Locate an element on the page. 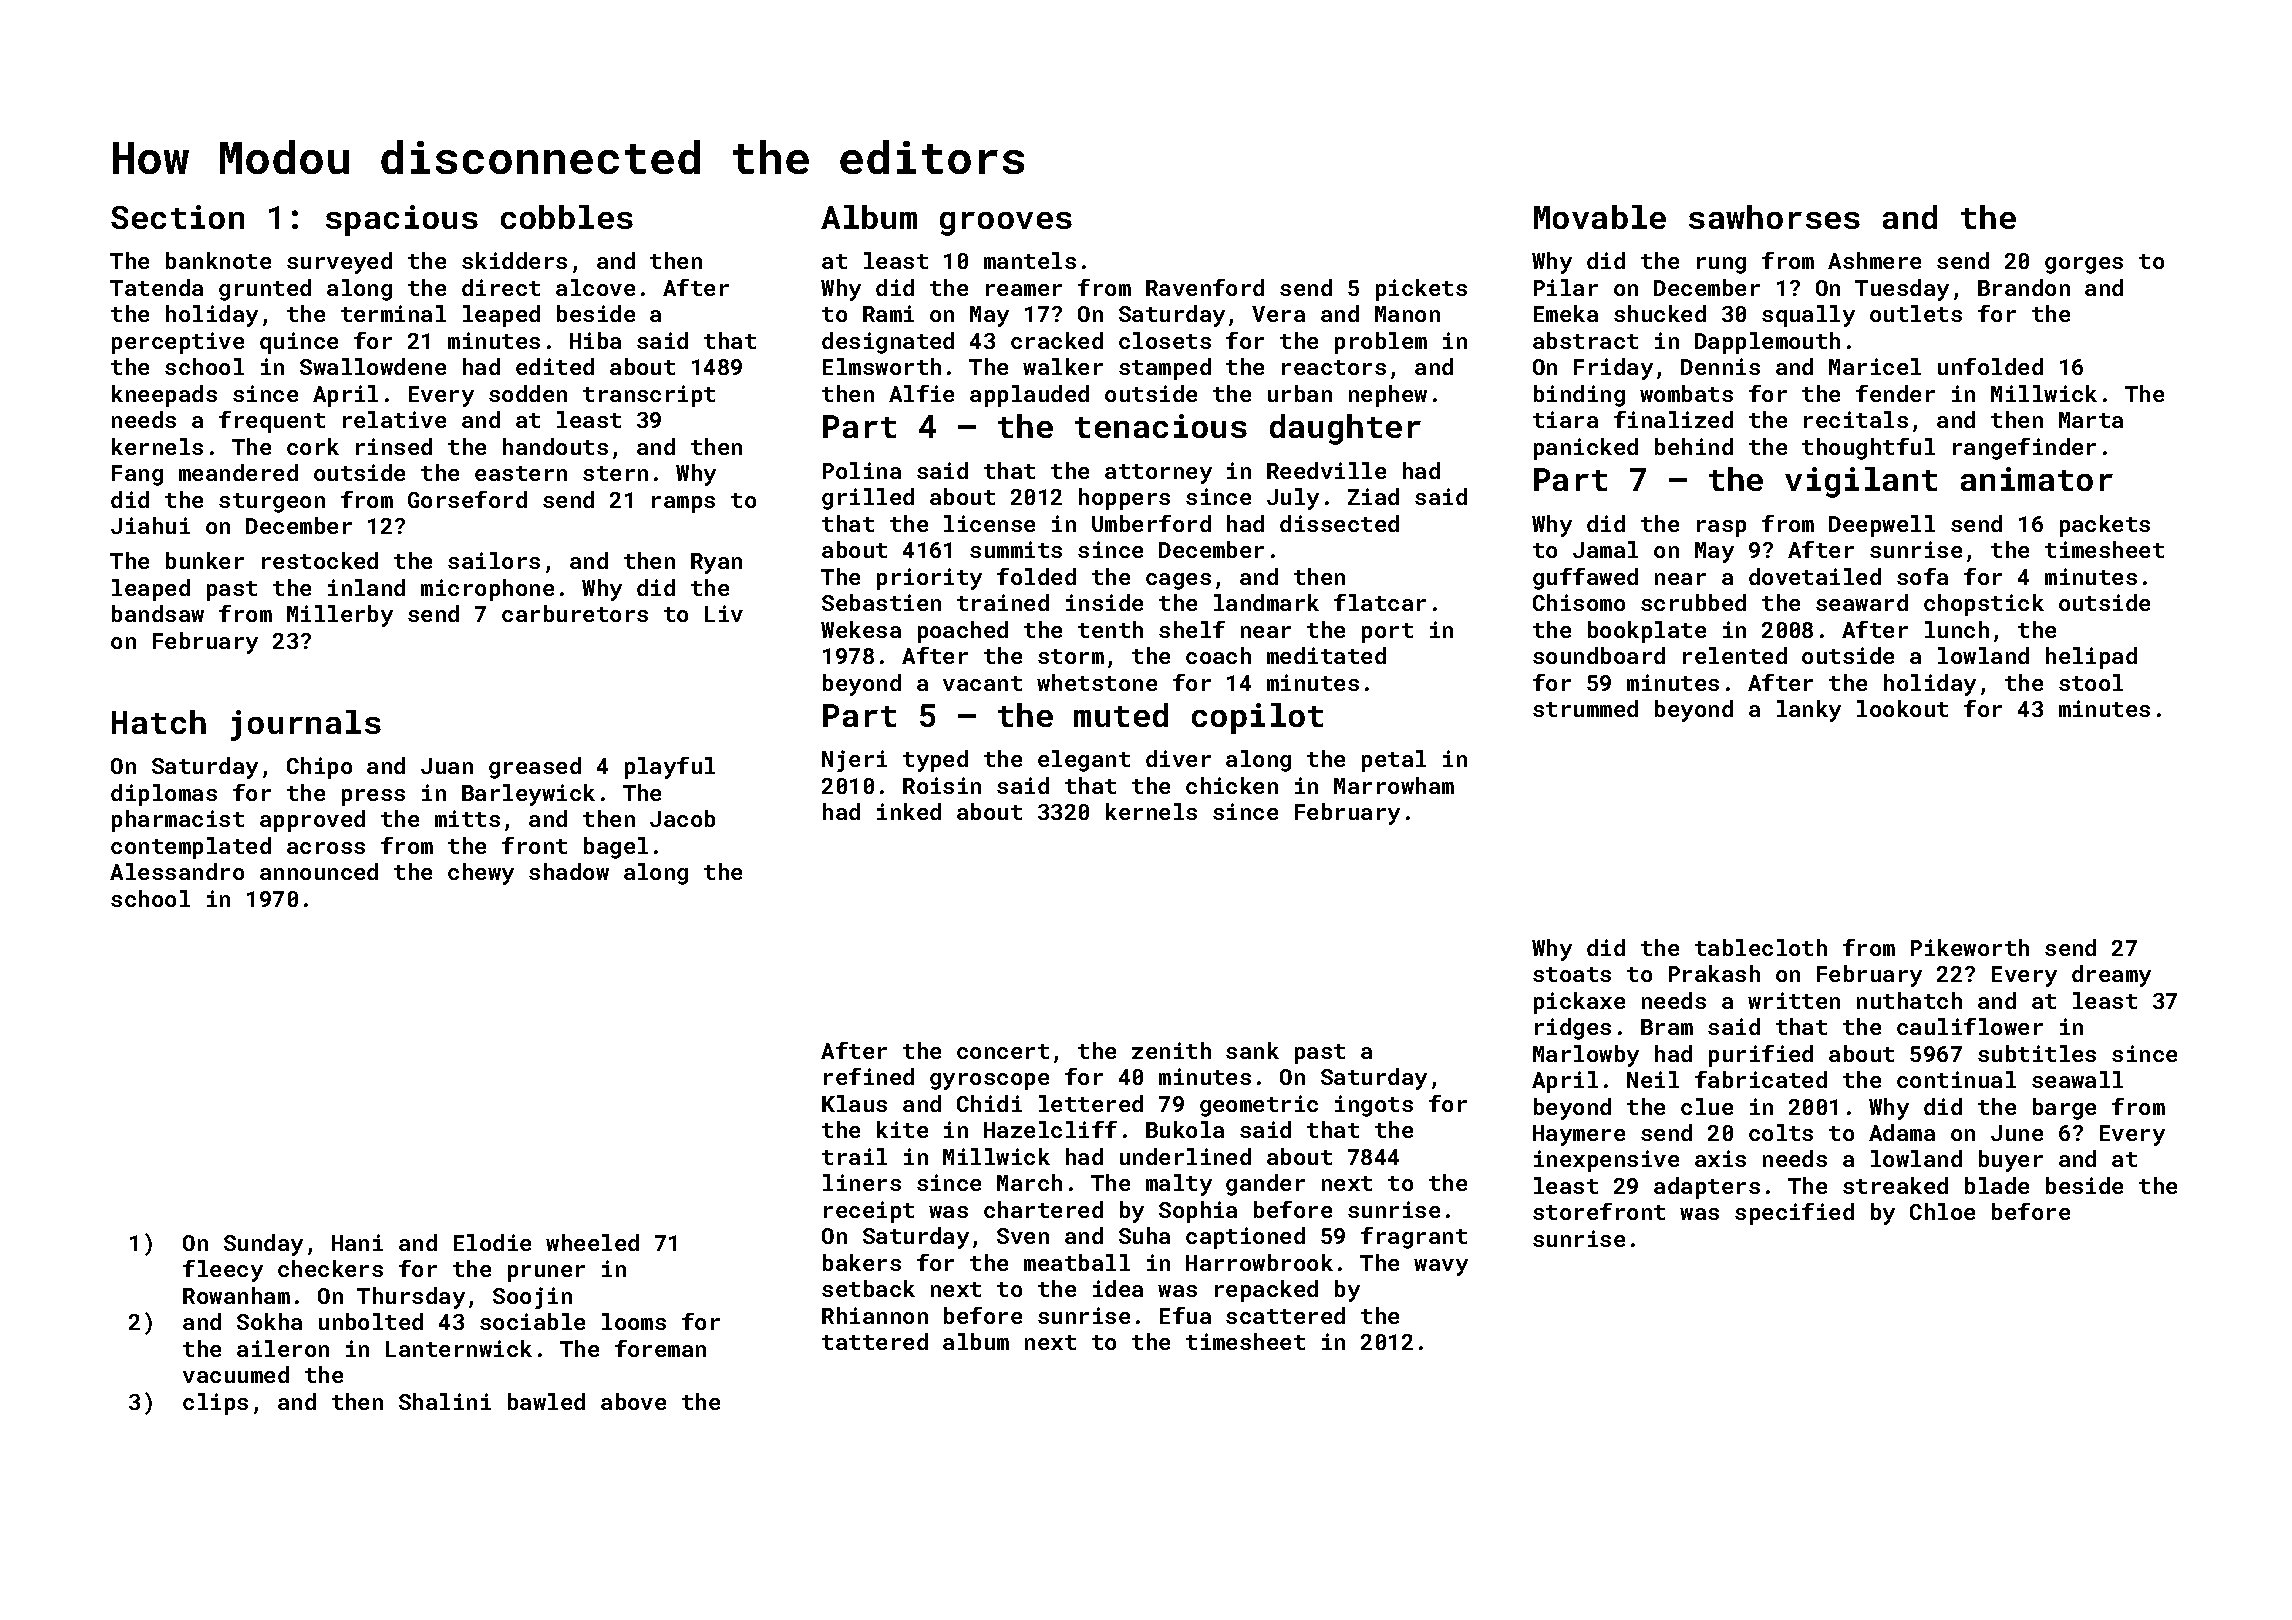  Sunday is located at coordinates (263, 1245).
